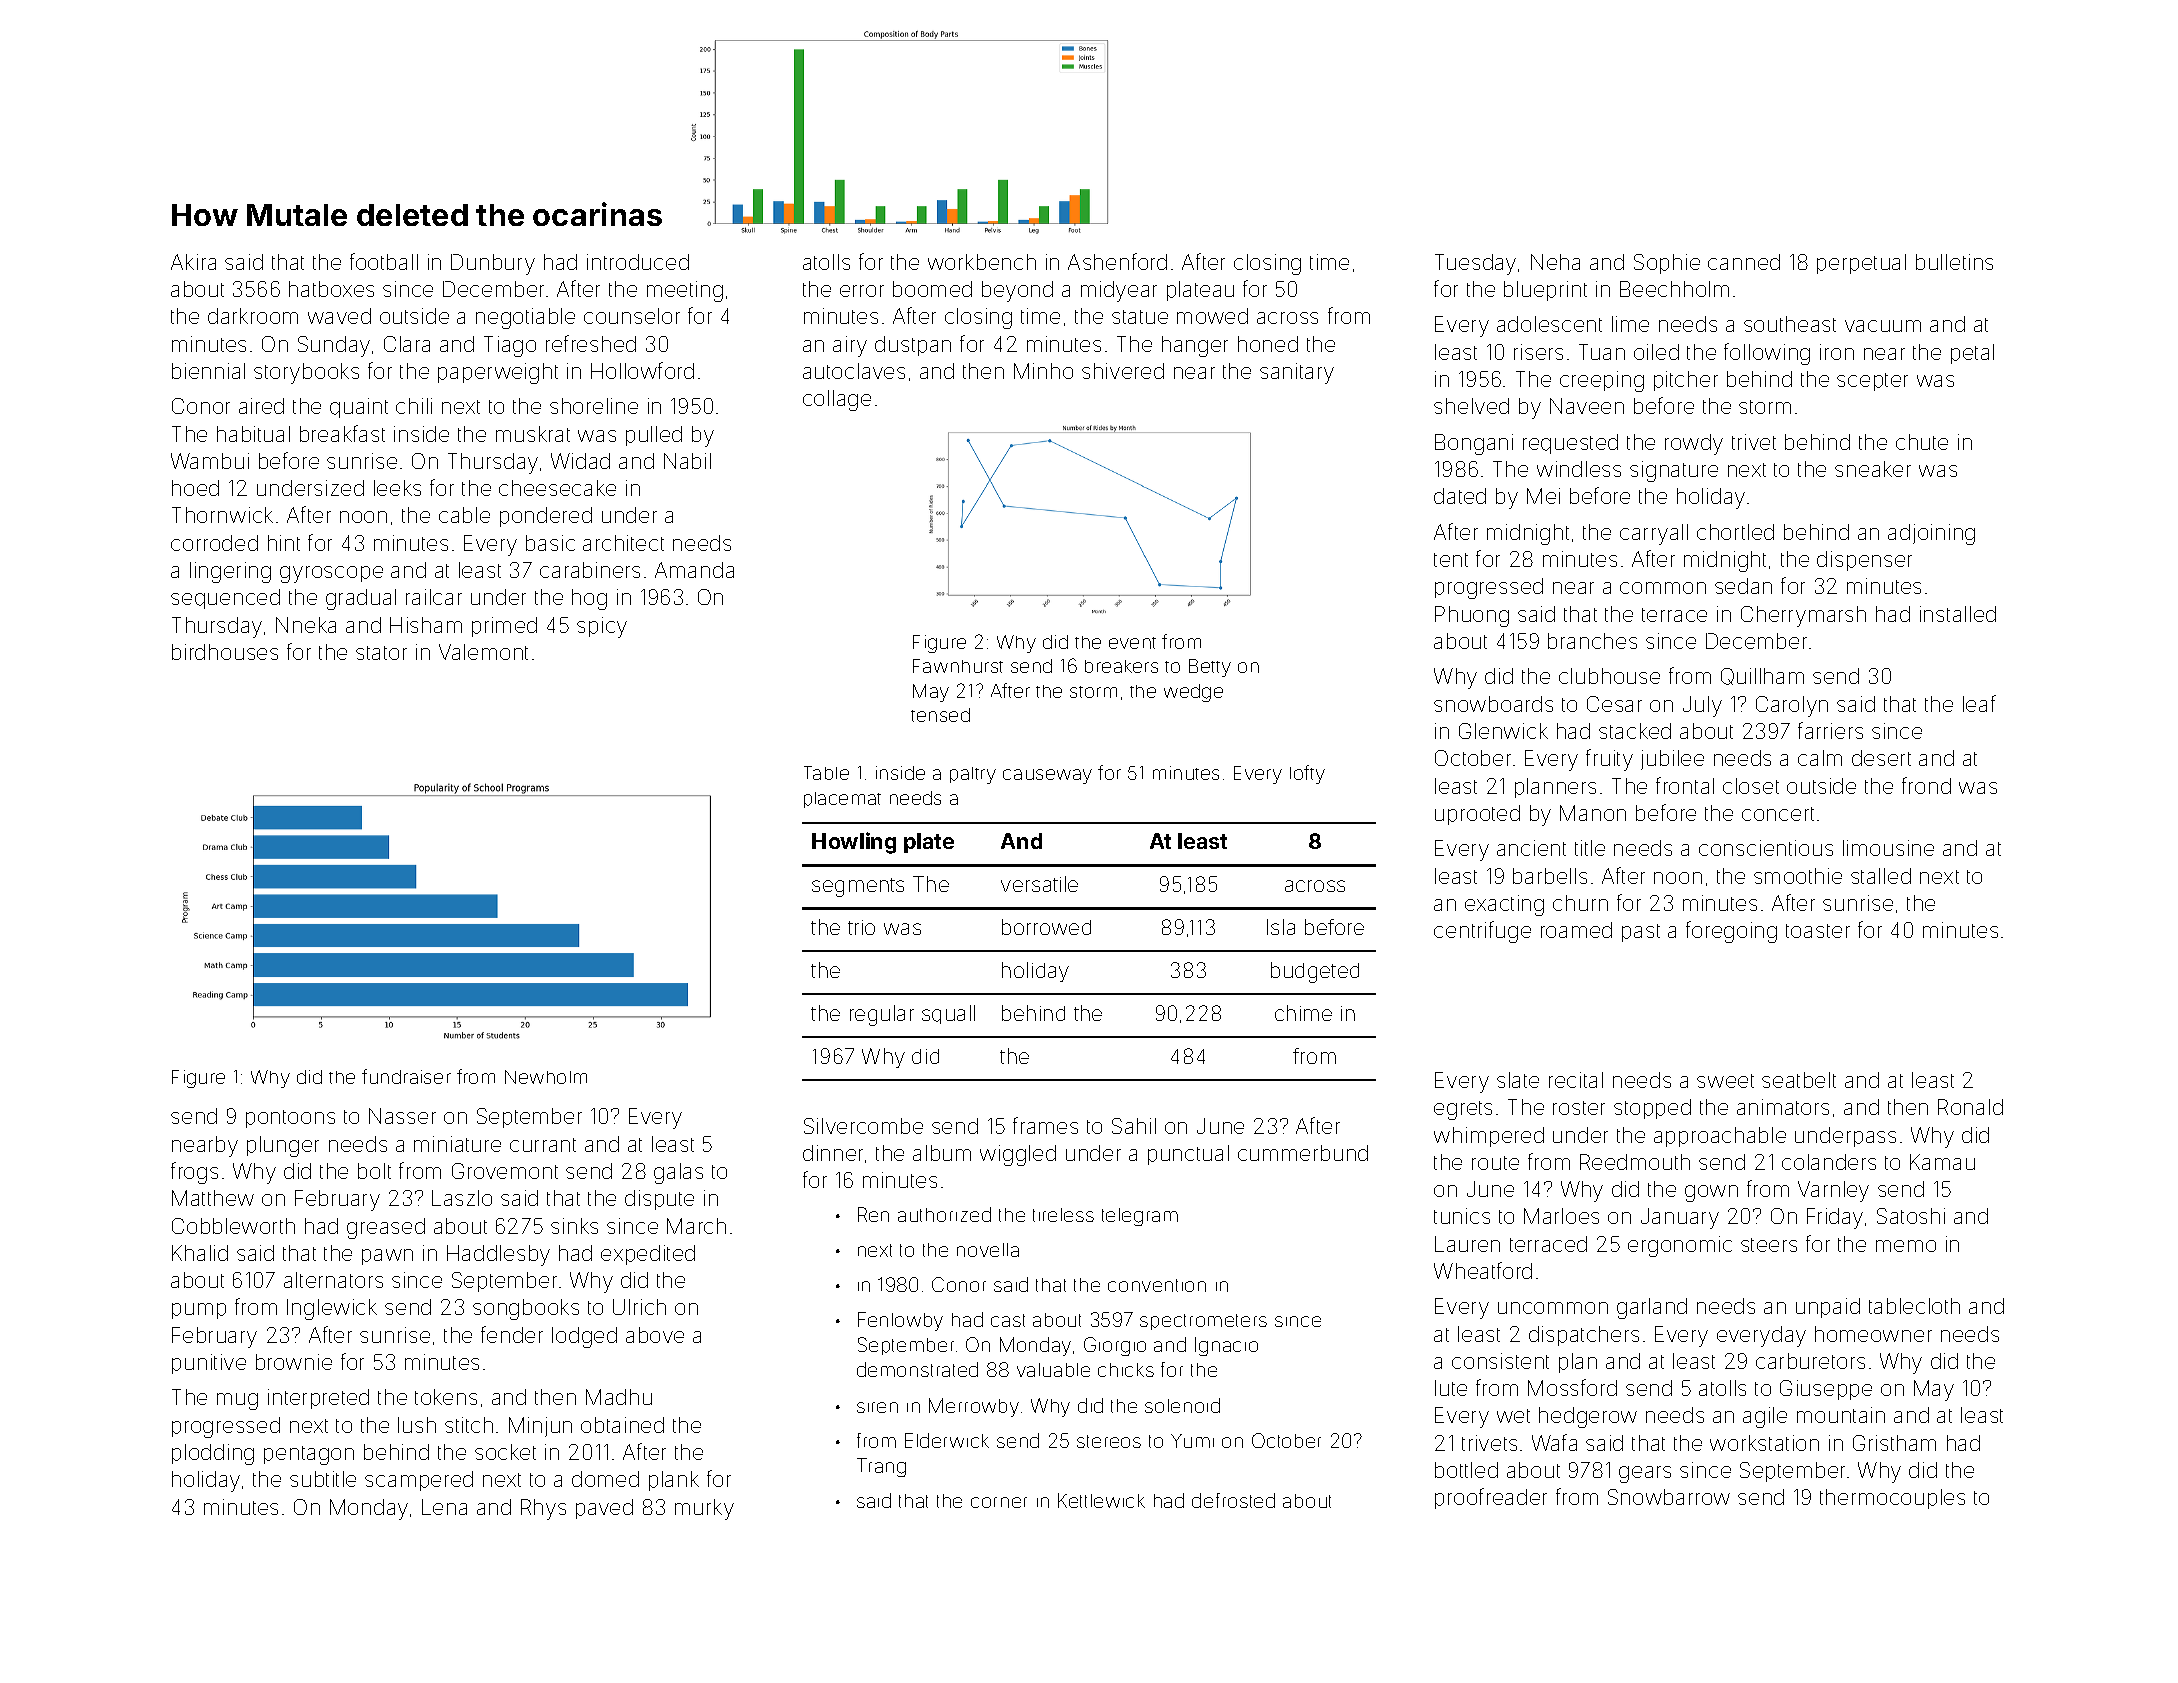 The image size is (2178, 1683). I want to click on frogs, so click(194, 1173).
